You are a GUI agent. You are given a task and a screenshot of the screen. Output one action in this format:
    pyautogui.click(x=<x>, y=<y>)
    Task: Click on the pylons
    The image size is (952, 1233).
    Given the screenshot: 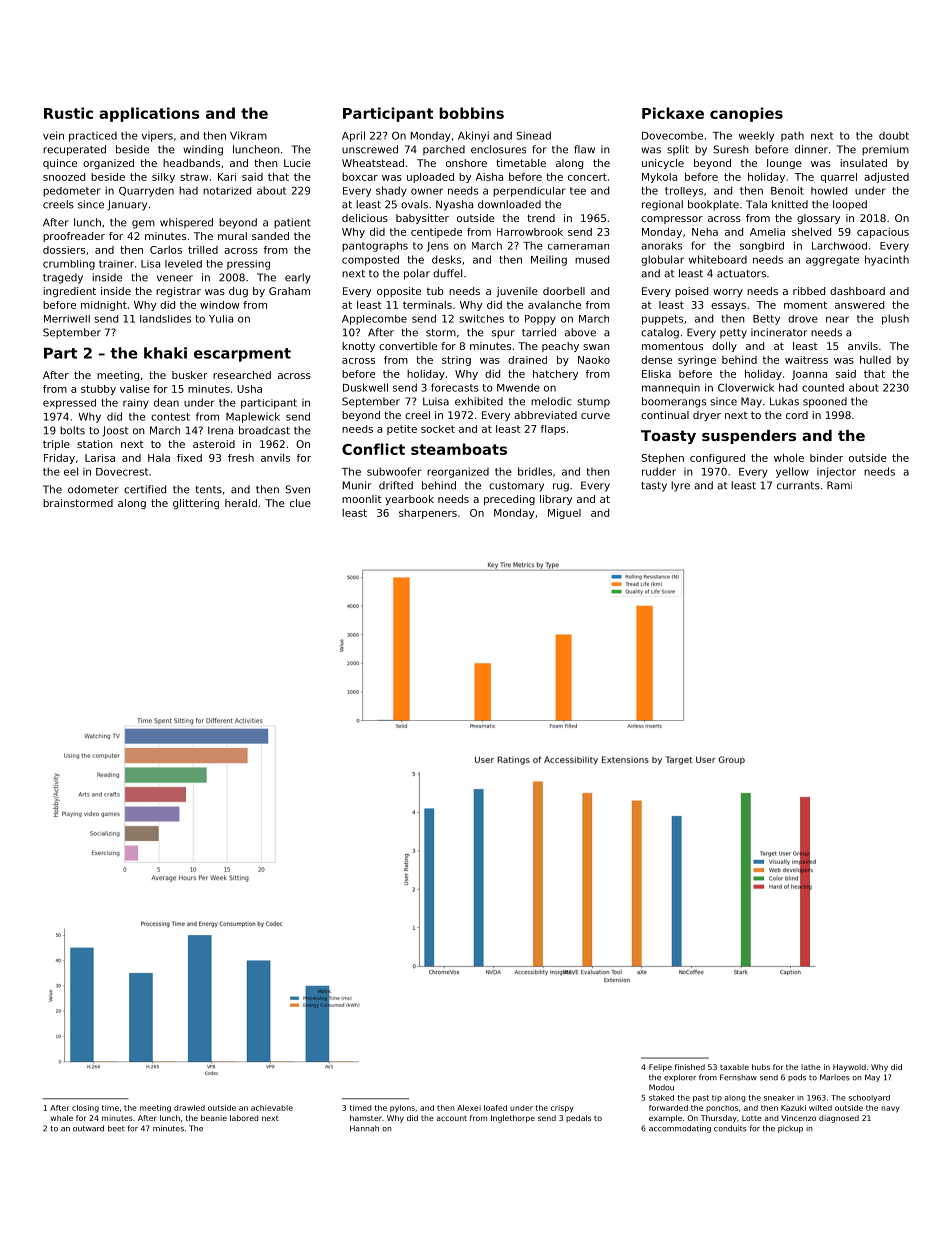 What is the action you would take?
    pyautogui.click(x=402, y=1108)
